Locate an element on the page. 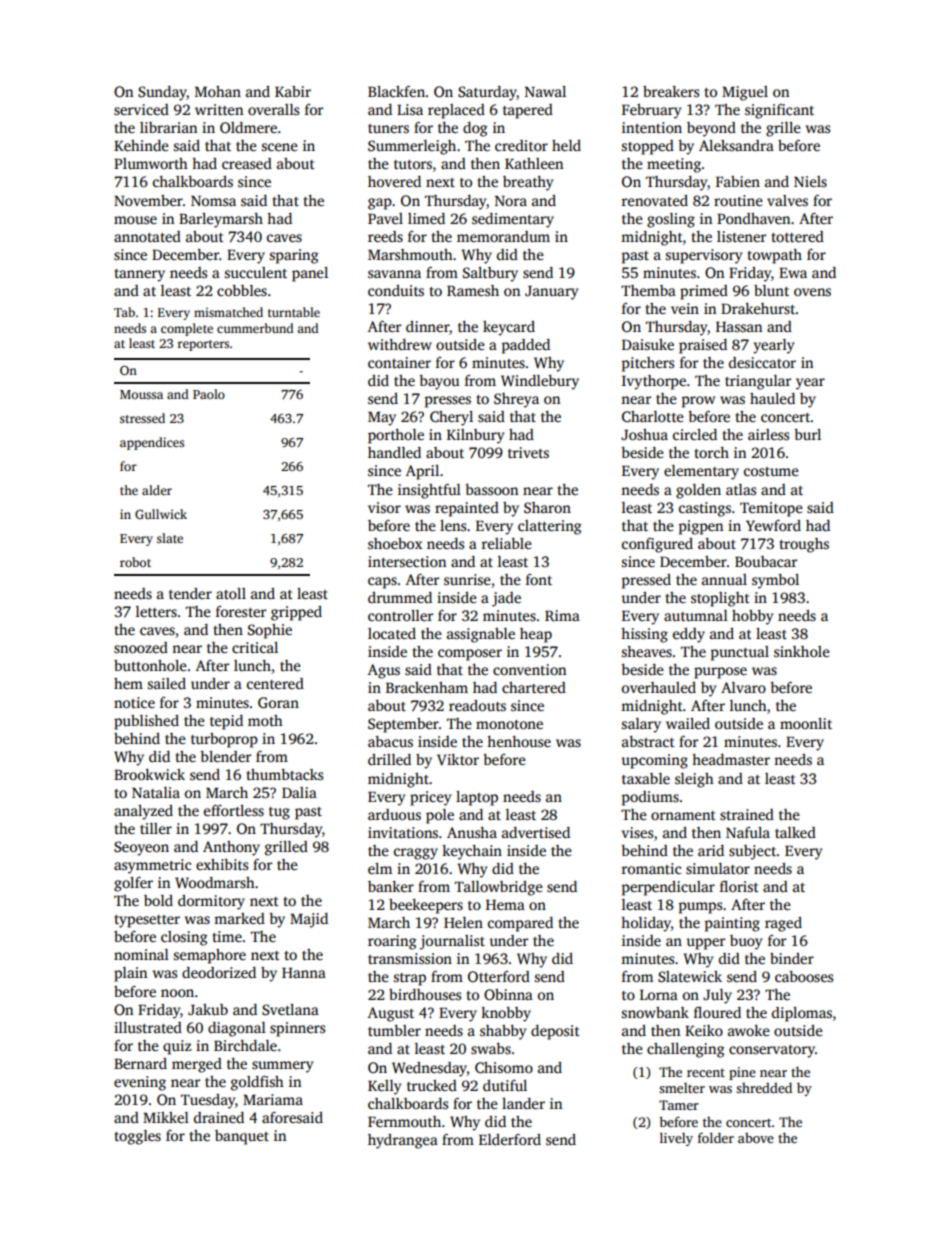 This page has height=1233, width=952. Niels is located at coordinates (810, 181).
